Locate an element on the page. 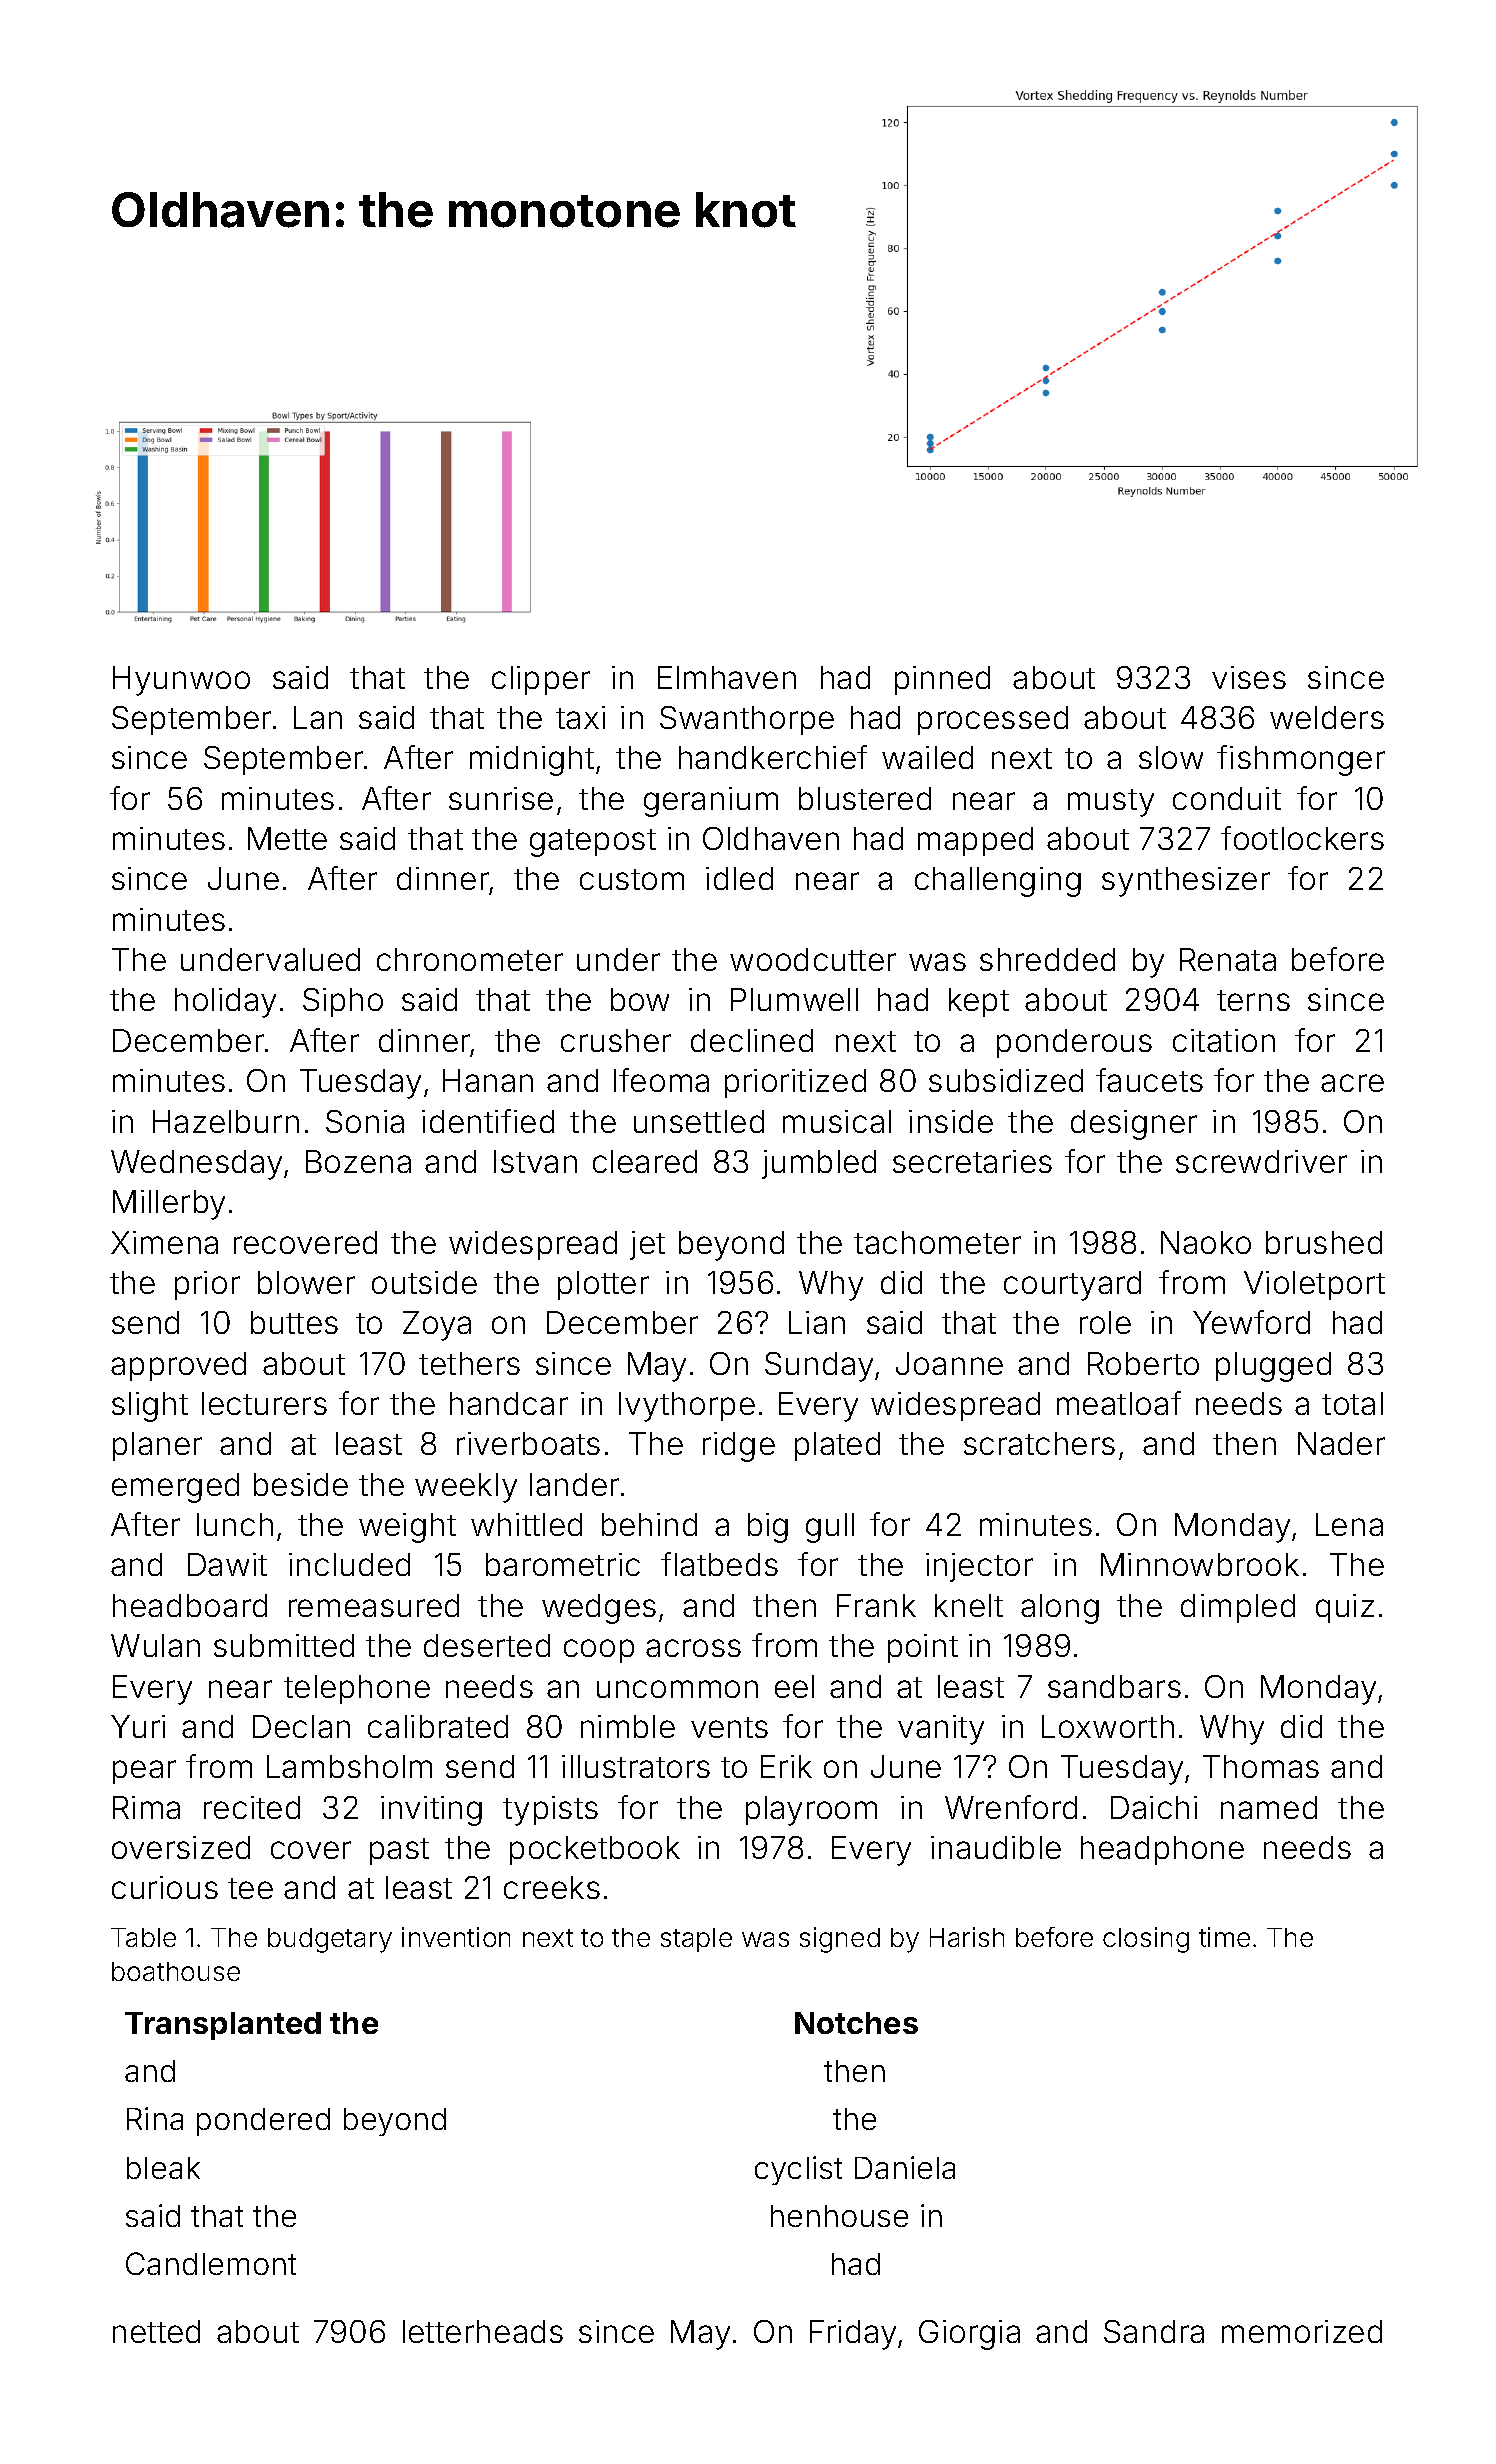  Frank is located at coordinates (876, 1605).
